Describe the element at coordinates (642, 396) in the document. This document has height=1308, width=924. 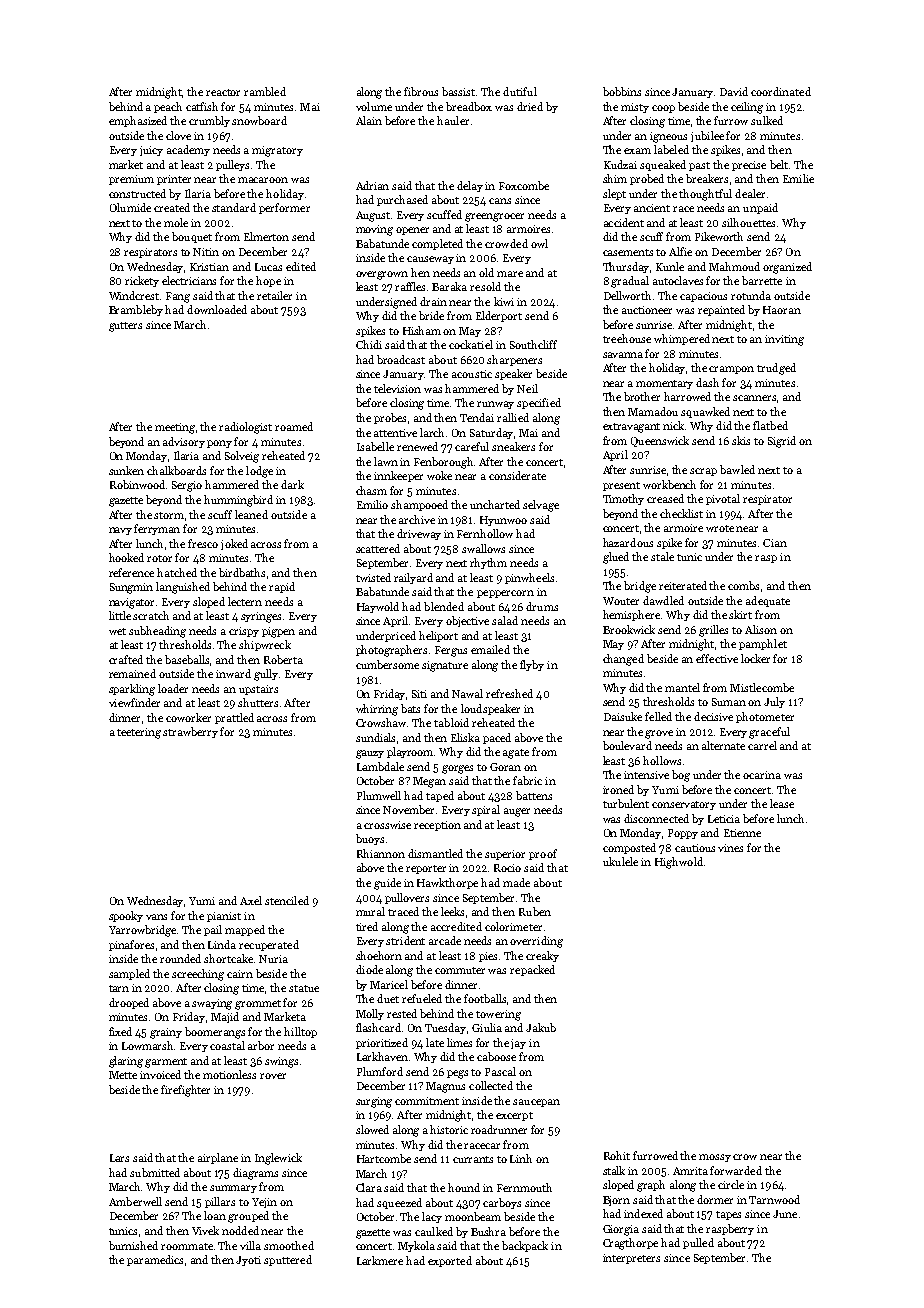
I see `brother` at that location.
